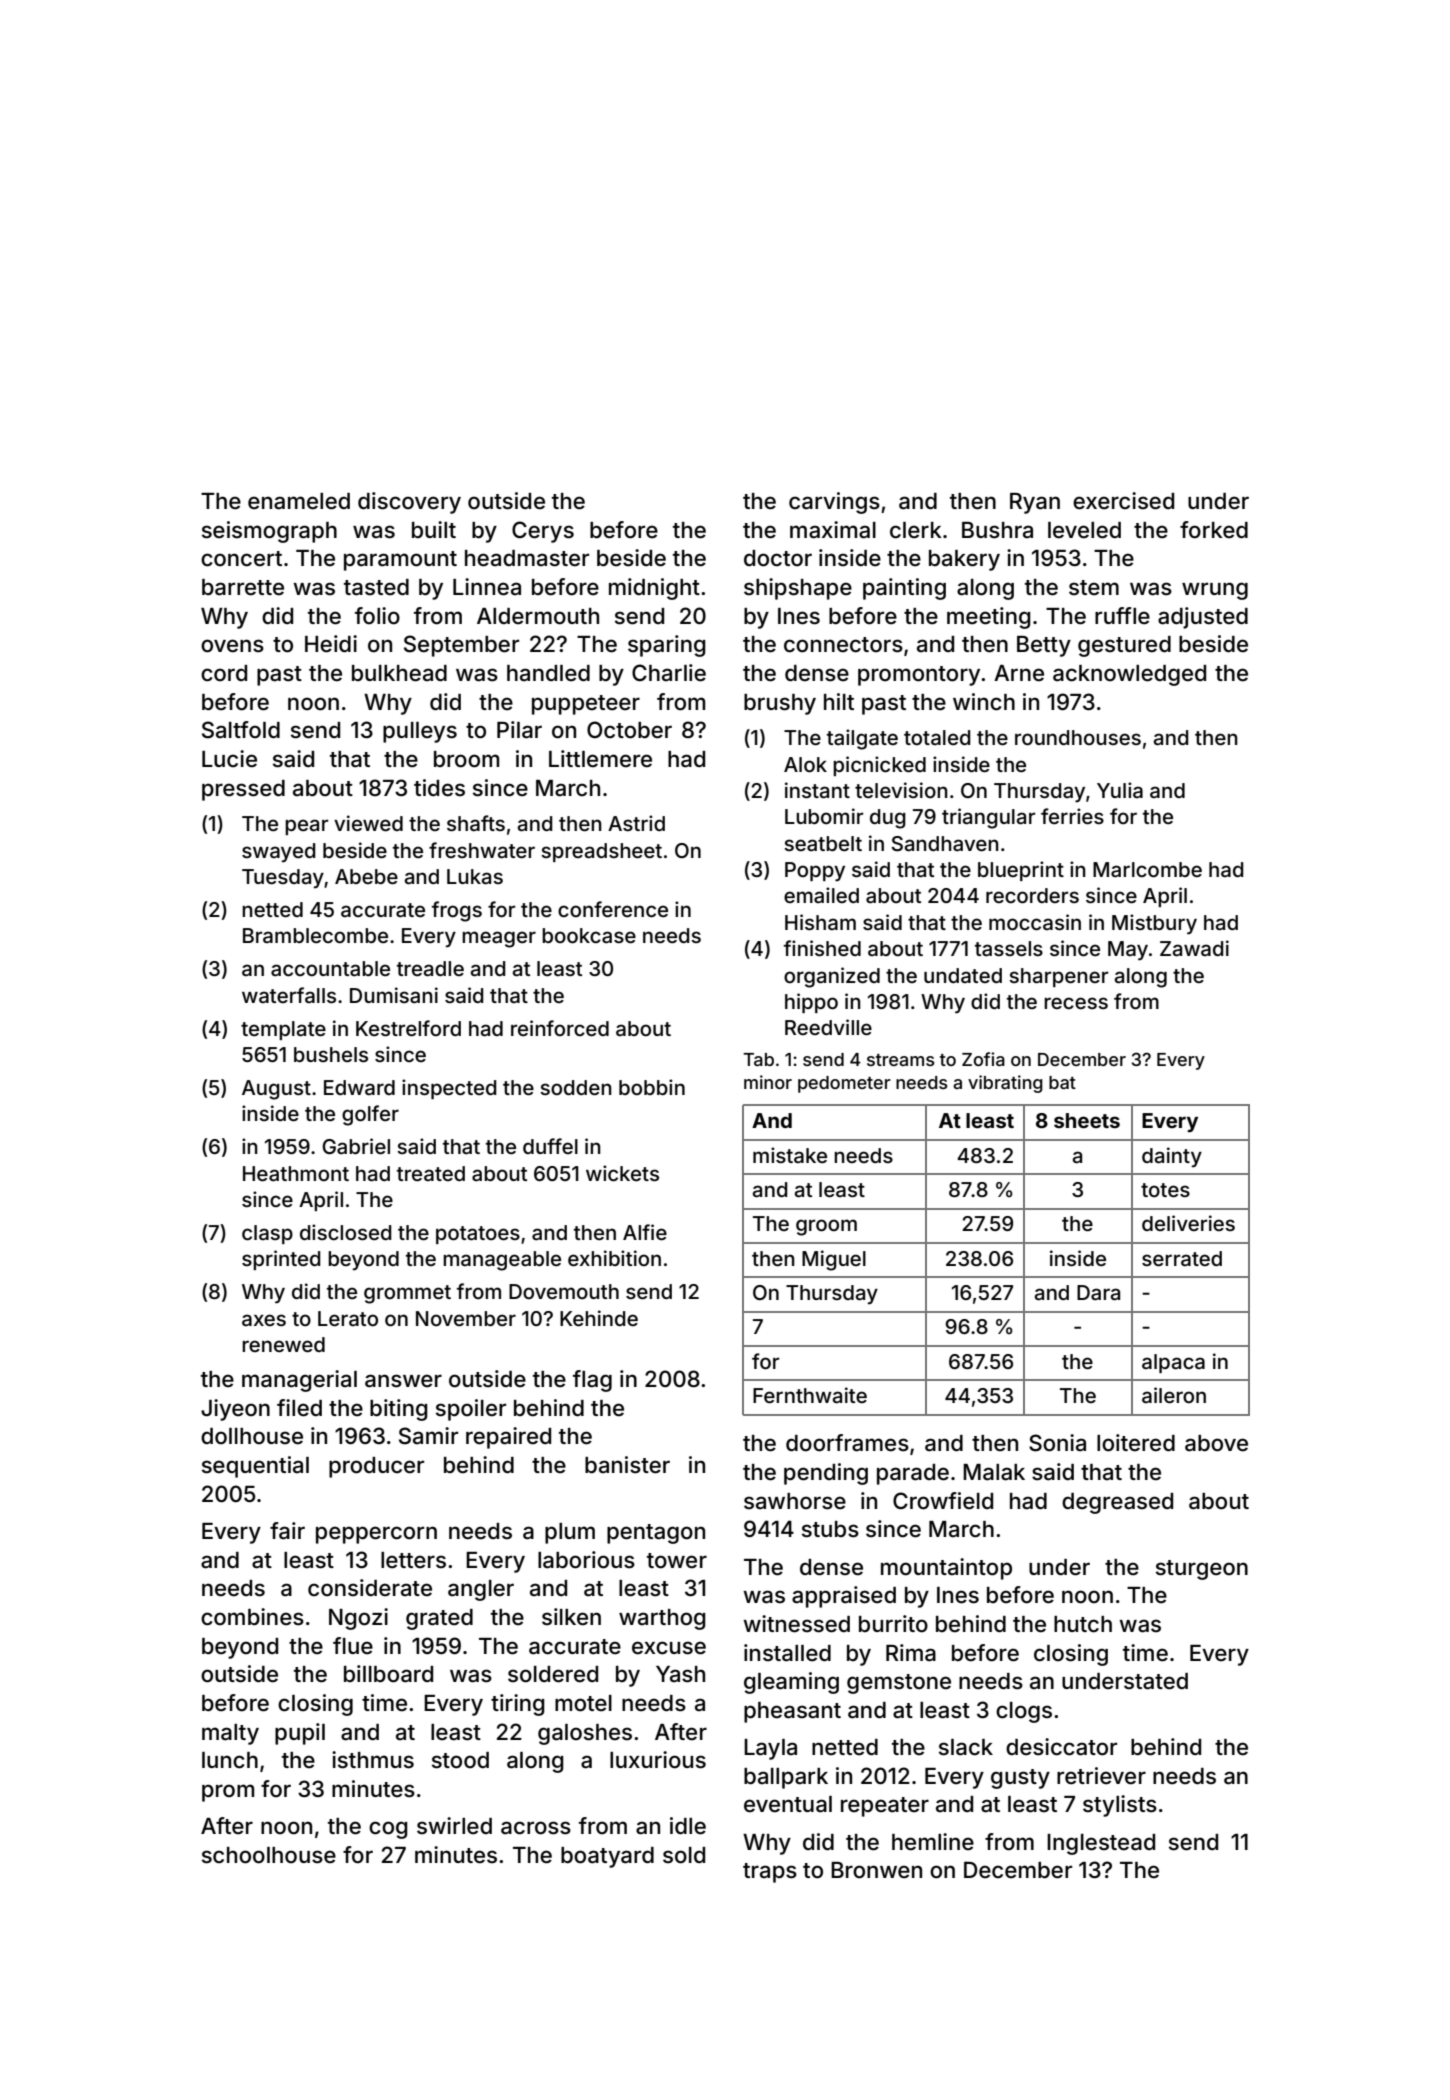 The image size is (1450, 2100). What do you see at coordinates (409, 503) in the screenshot?
I see `discovery` at bounding box center [409, 503].
